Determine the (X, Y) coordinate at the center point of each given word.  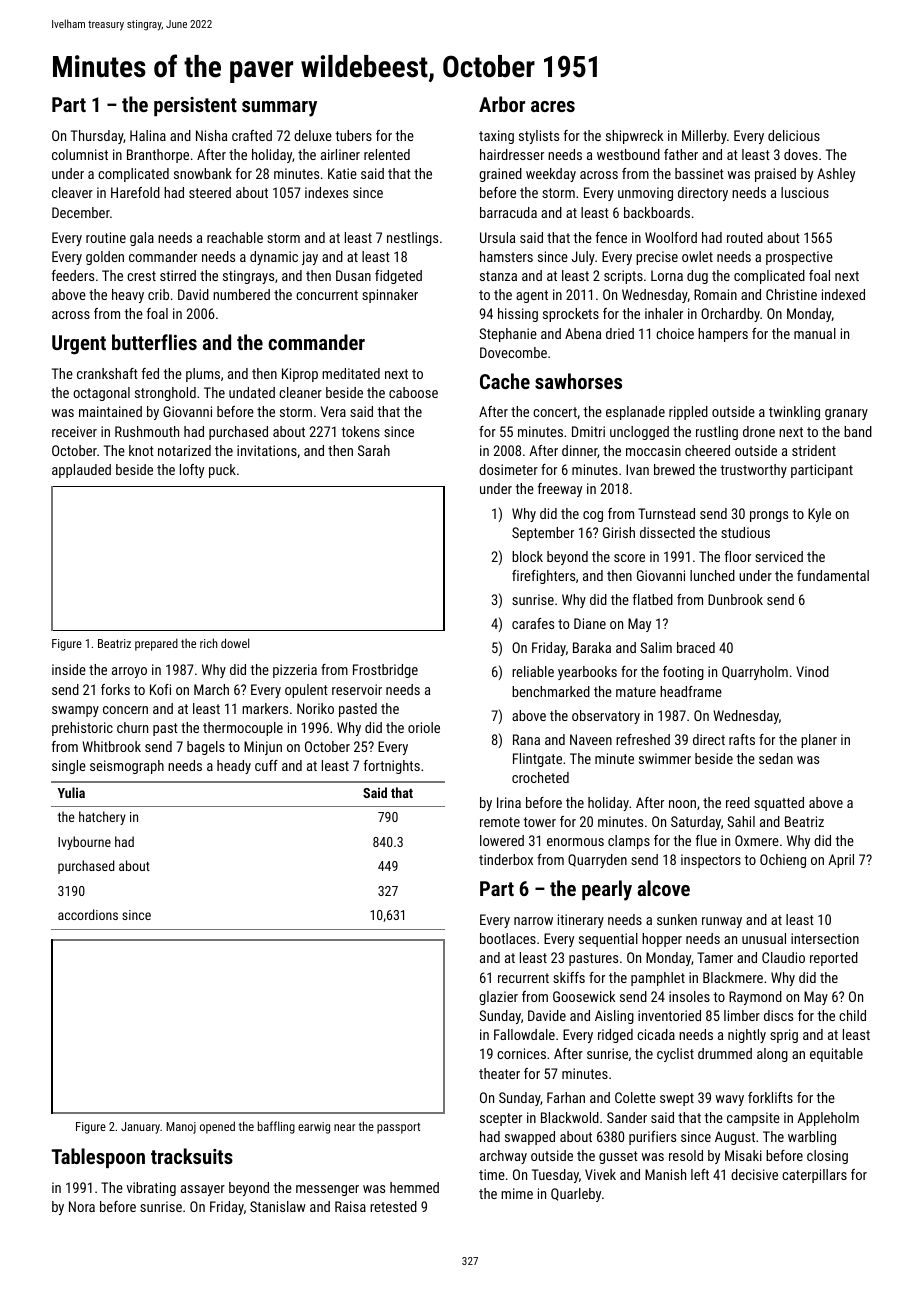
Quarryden (597, 861)
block (527, 556)
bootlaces (508, 938)
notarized (184, 450)
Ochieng (783, 861)
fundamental (833, 575)
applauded (81, 471)
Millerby (704, 137)
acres (553, 106)
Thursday (97, 137)
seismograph (127, 767)
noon (682, 804)
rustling (717, 433)
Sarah (374, 450)
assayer (203, 1190)
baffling (276, 1127)
